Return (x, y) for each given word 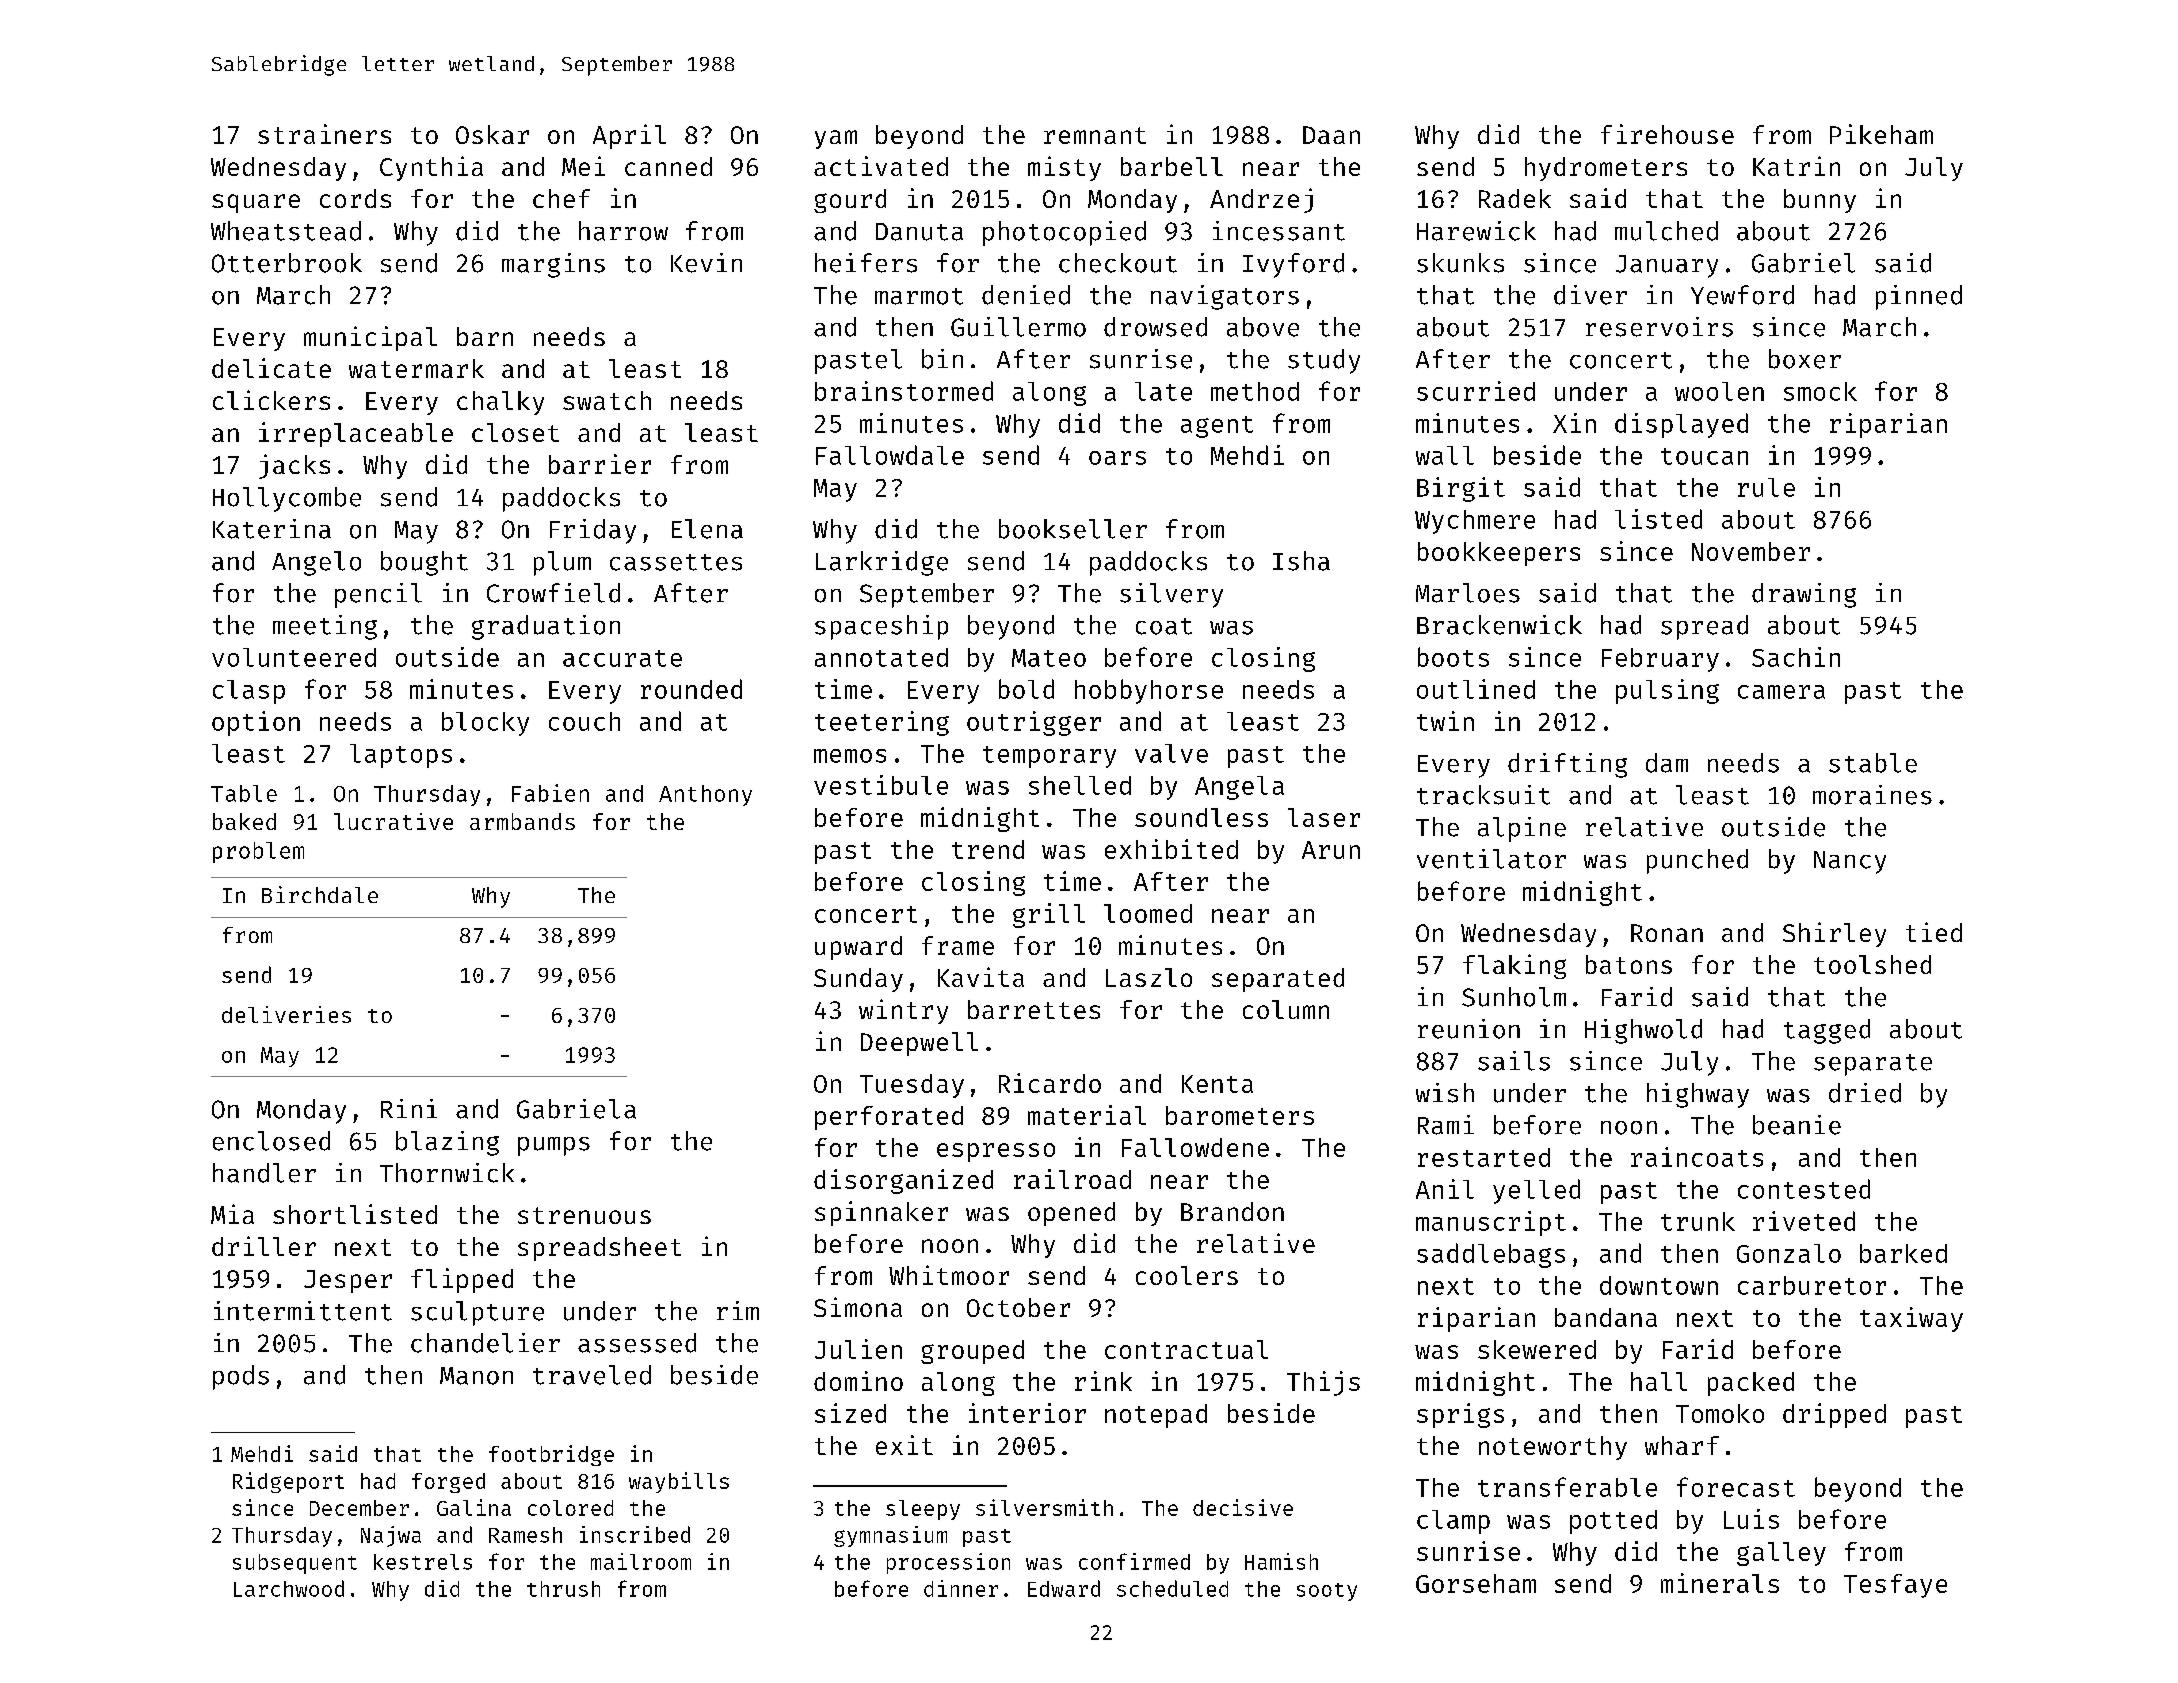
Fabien (550, 793)
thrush (563, 1589)
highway (1698, 1095)
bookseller (1073, 529)
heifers (866, 263)
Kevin (706, 263)
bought (424, 563)
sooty (1327, 1592)
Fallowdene (1195, 1147)
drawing (1804, 595)
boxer (1805, 359)
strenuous (584, 1215)
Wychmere (1475, 522)
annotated (881, 657)
